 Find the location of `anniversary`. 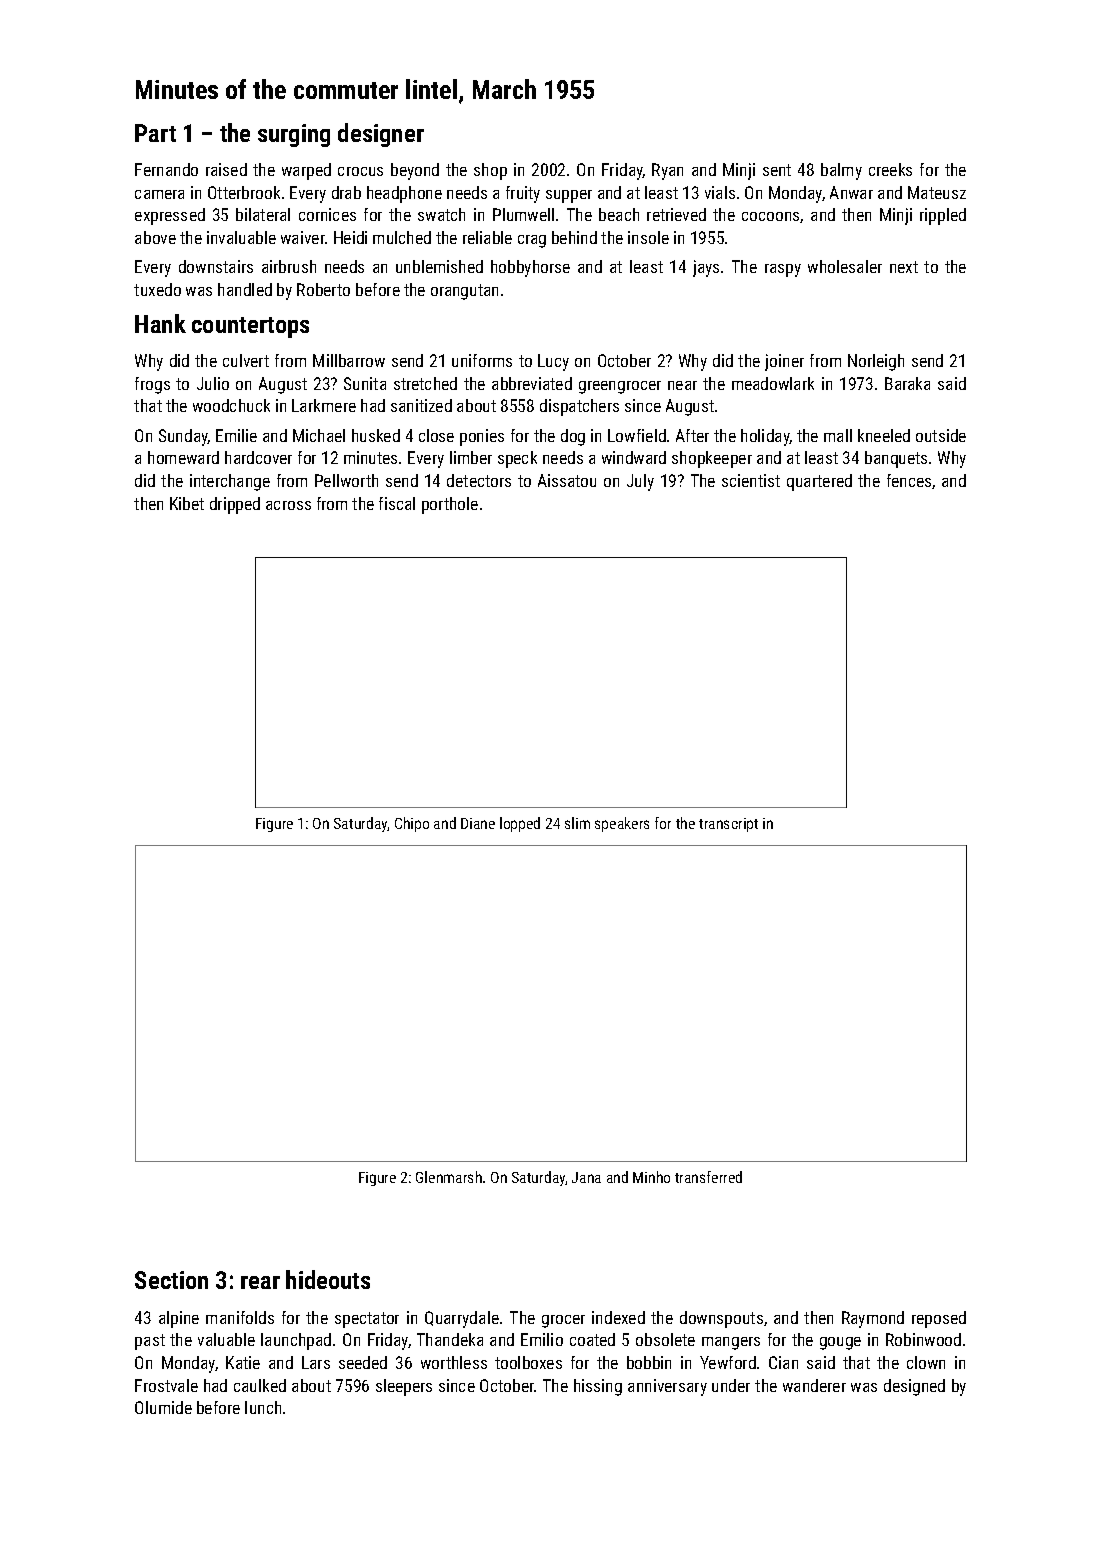

anniversary is located at coordinates (667, 1387).
